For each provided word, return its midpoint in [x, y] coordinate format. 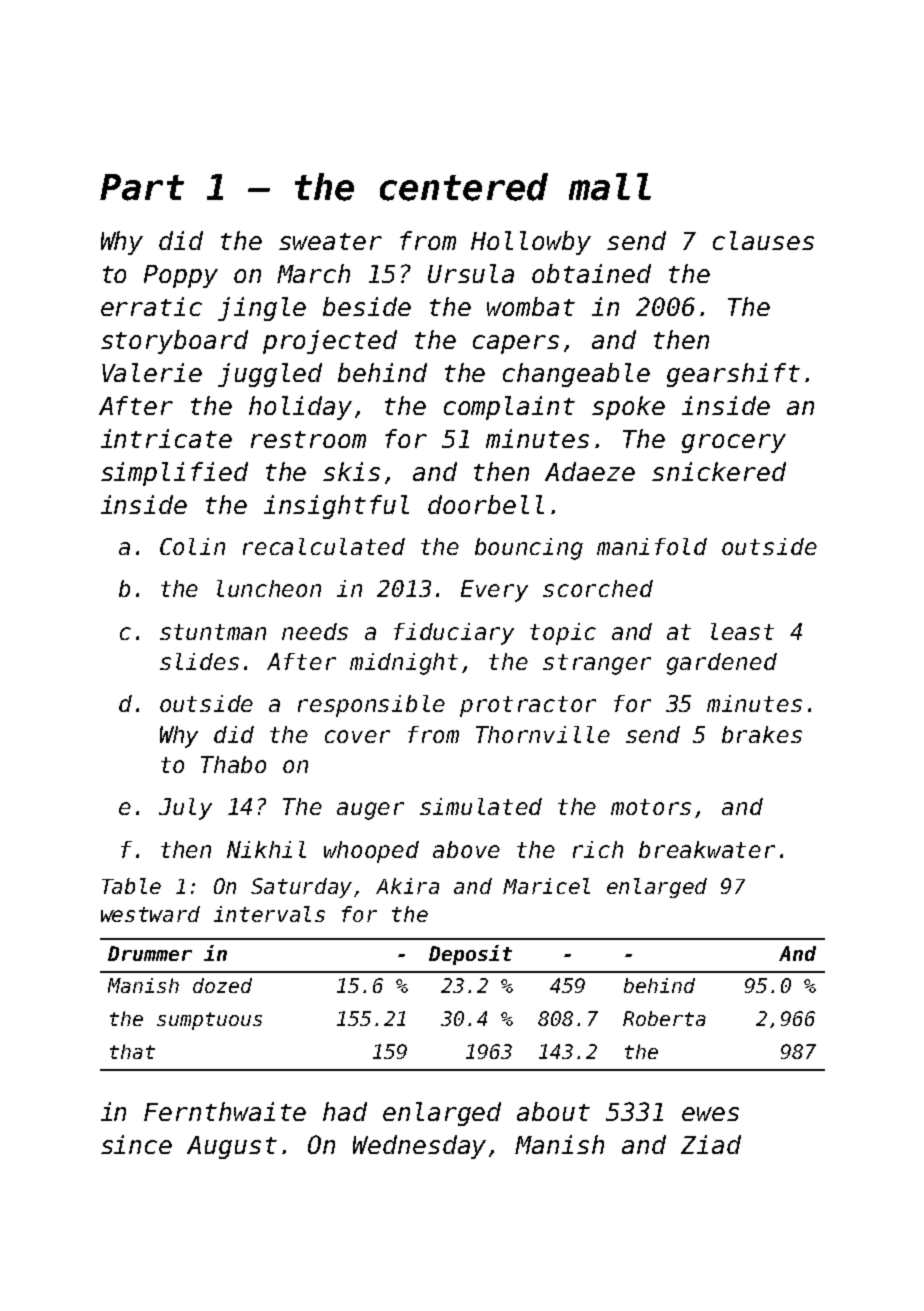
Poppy [181, 276]
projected [330, 342]
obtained [591, 273]
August [232, 1147]
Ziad [711, 1144]
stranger [597, 664]
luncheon [269, 588]
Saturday [301, 888]
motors [651, 807]
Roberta [664, 1018]
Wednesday [419, 1147]
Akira [407, 886]
